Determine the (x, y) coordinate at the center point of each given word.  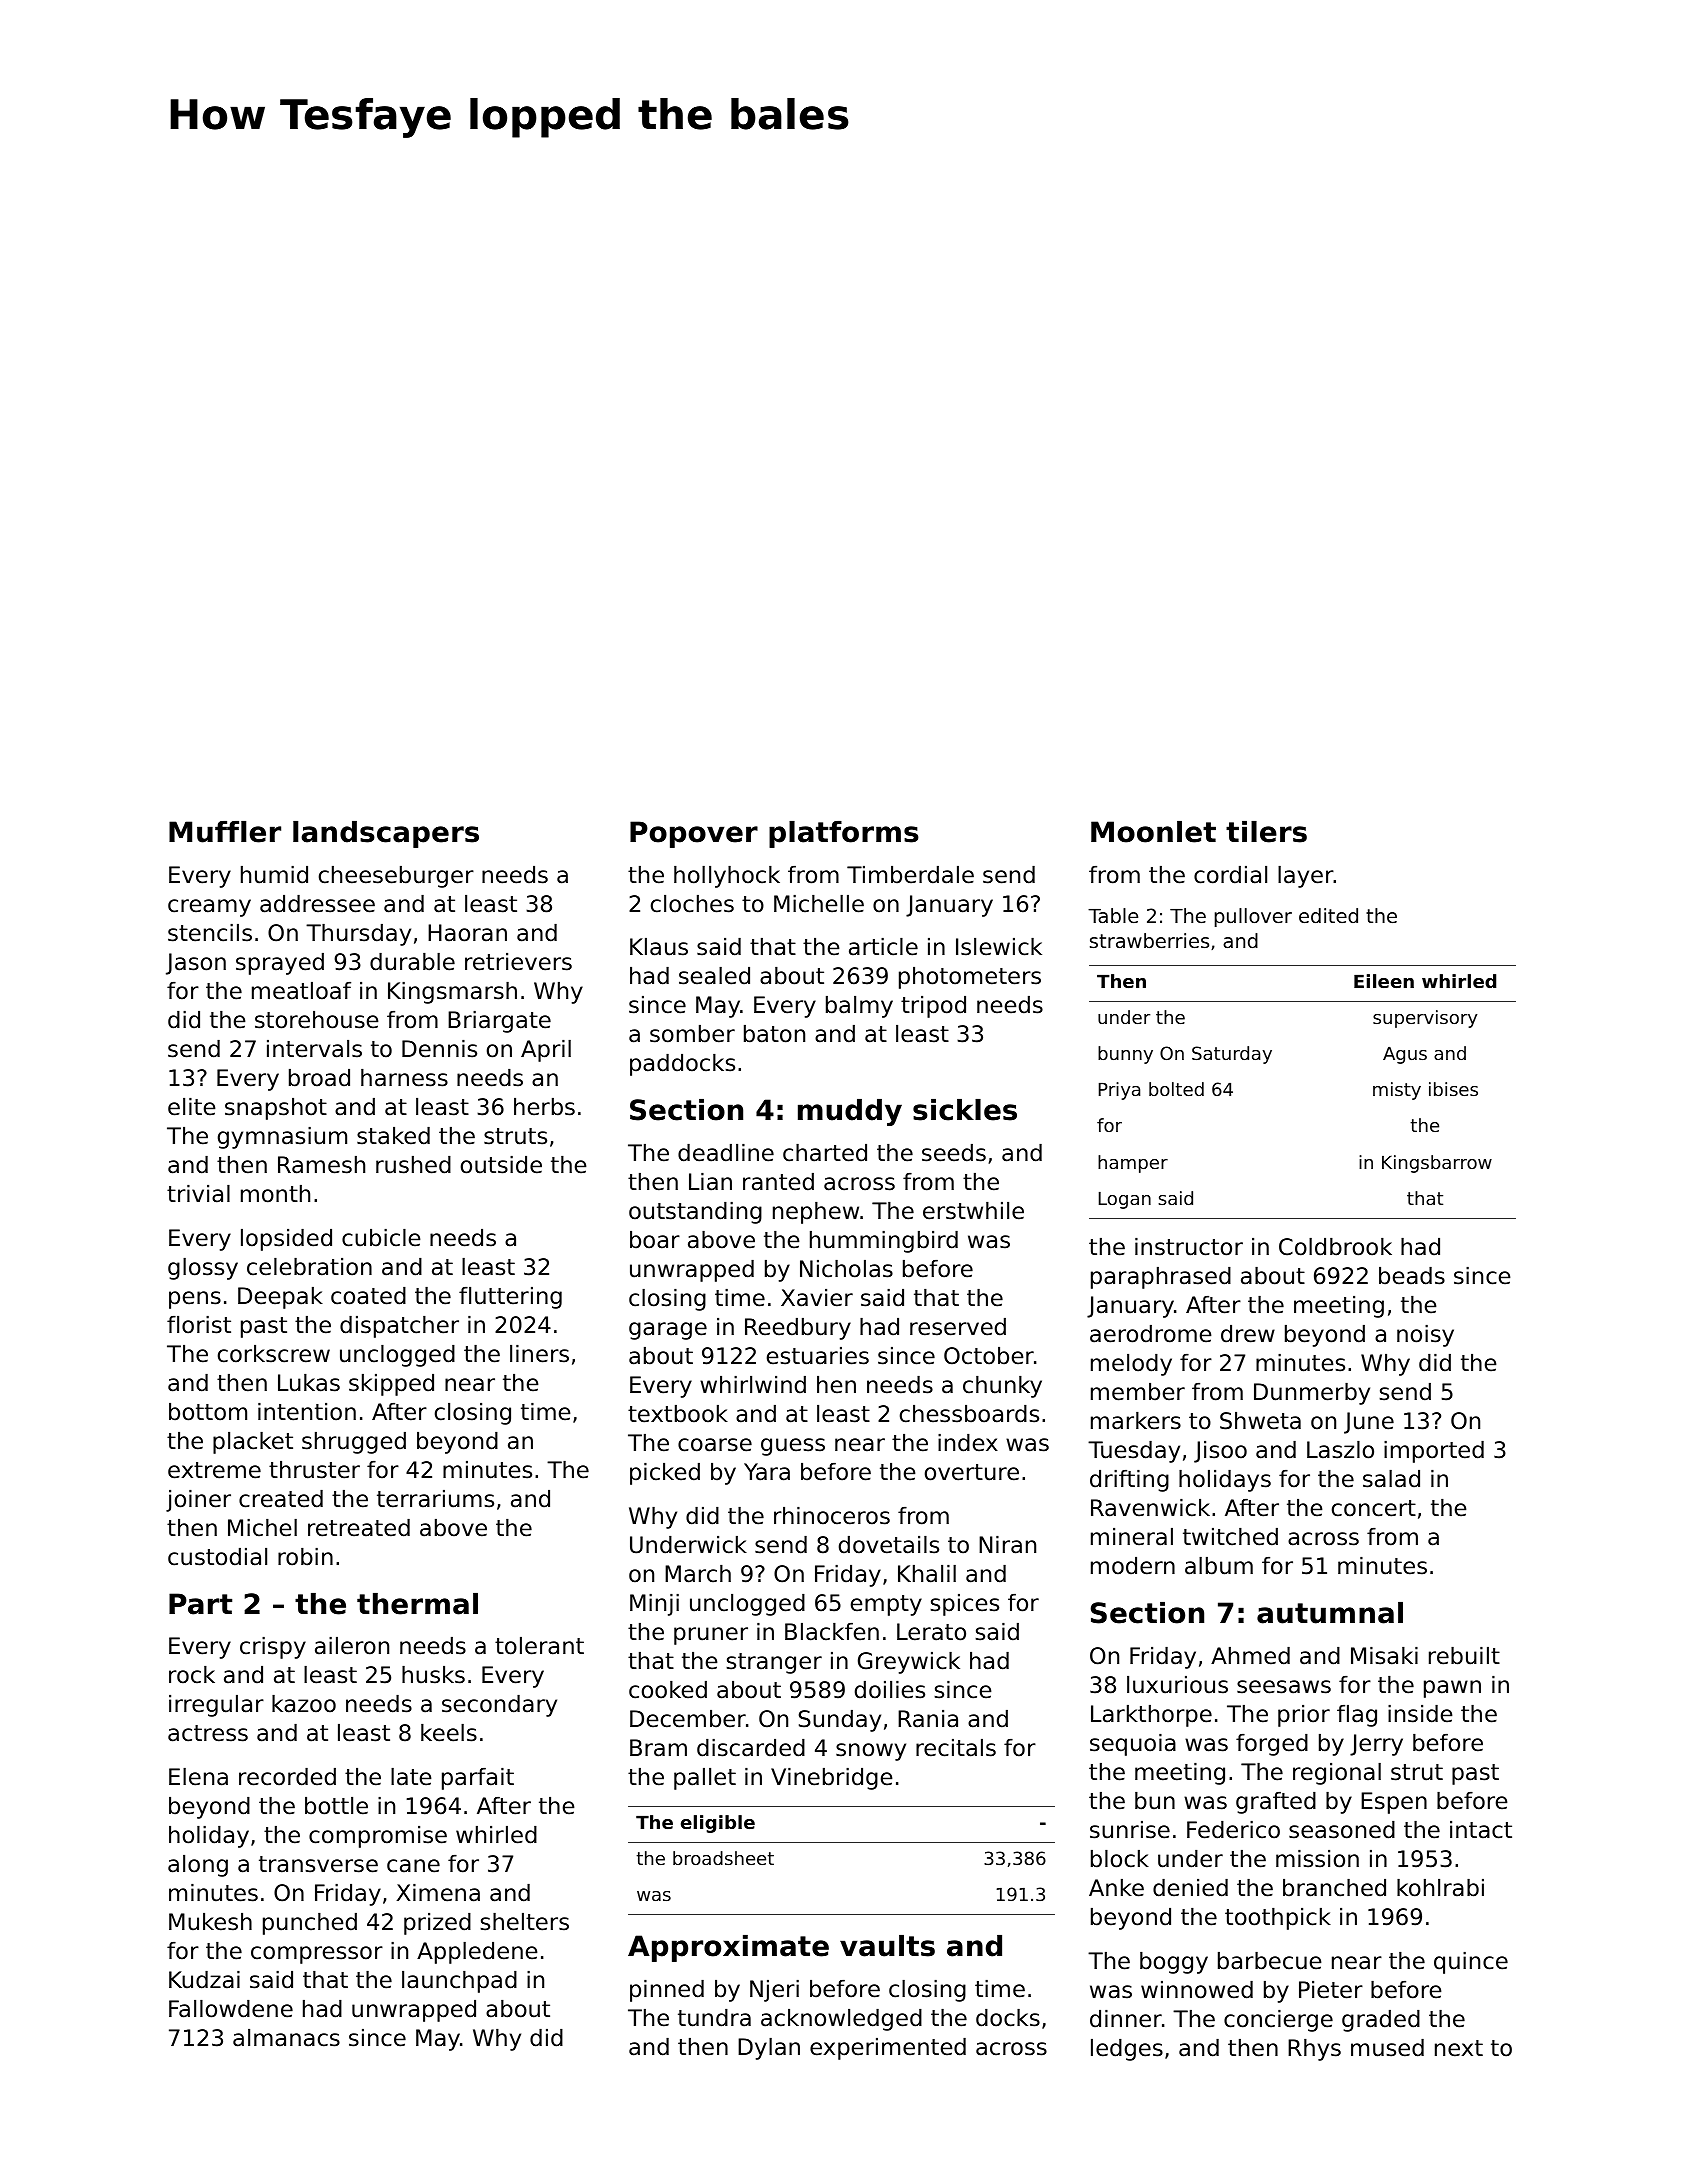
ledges (1127, 2050)
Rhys (1314, 2050)
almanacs (286, 2038)
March (698, 1574)
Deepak (280, 1298)
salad (1391, 1479)
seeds (954, 1153)
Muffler (225, 832)
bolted (1176, 1089)
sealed (714, 976)
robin (305, 1557)
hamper (1133, 1164)
